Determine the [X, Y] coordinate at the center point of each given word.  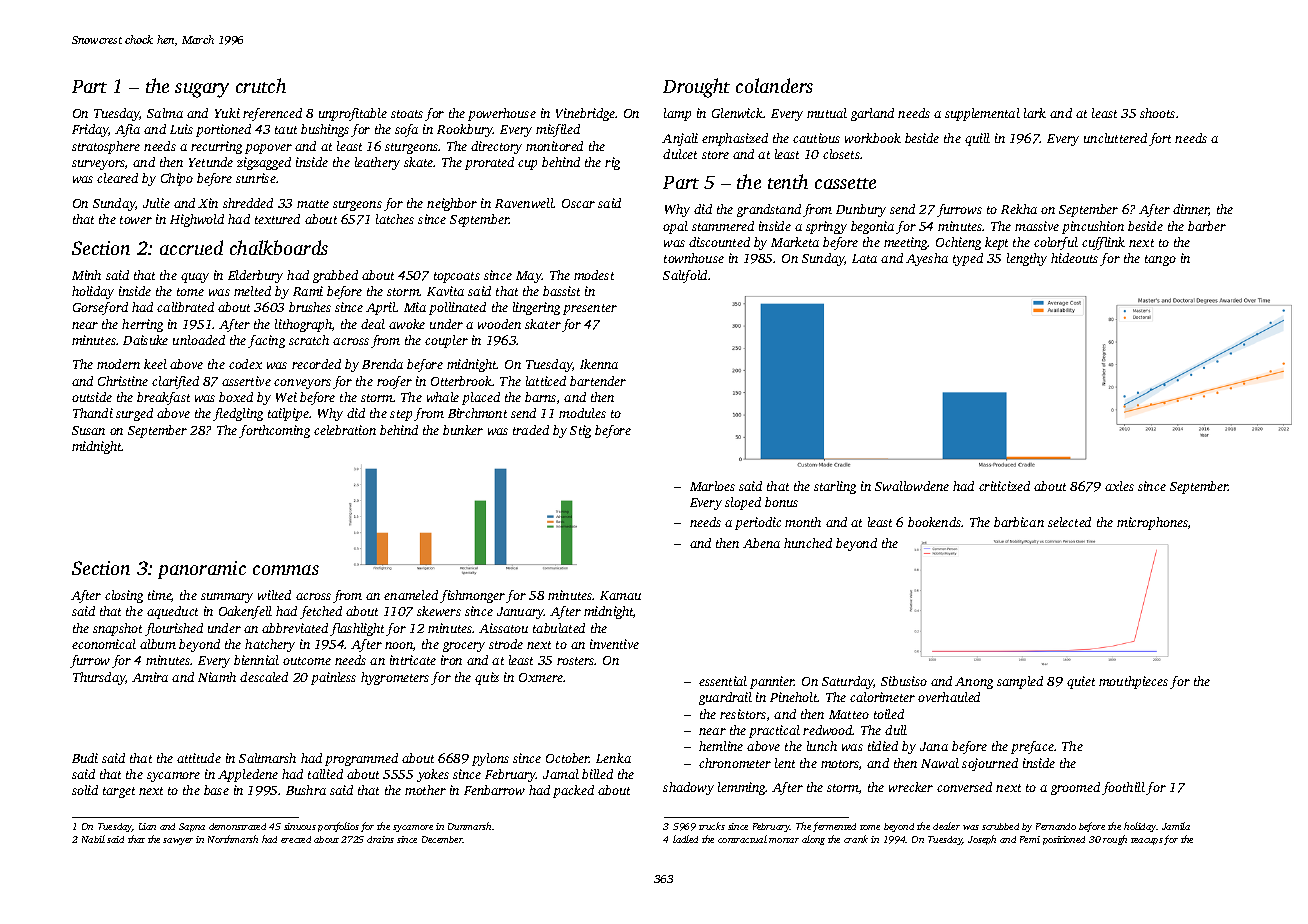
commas [286, 570]
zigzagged [264, 163]
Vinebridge [585, 114]
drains [380, 839]
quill [977, 139]
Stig [580, 431]
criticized [1004, 486]
